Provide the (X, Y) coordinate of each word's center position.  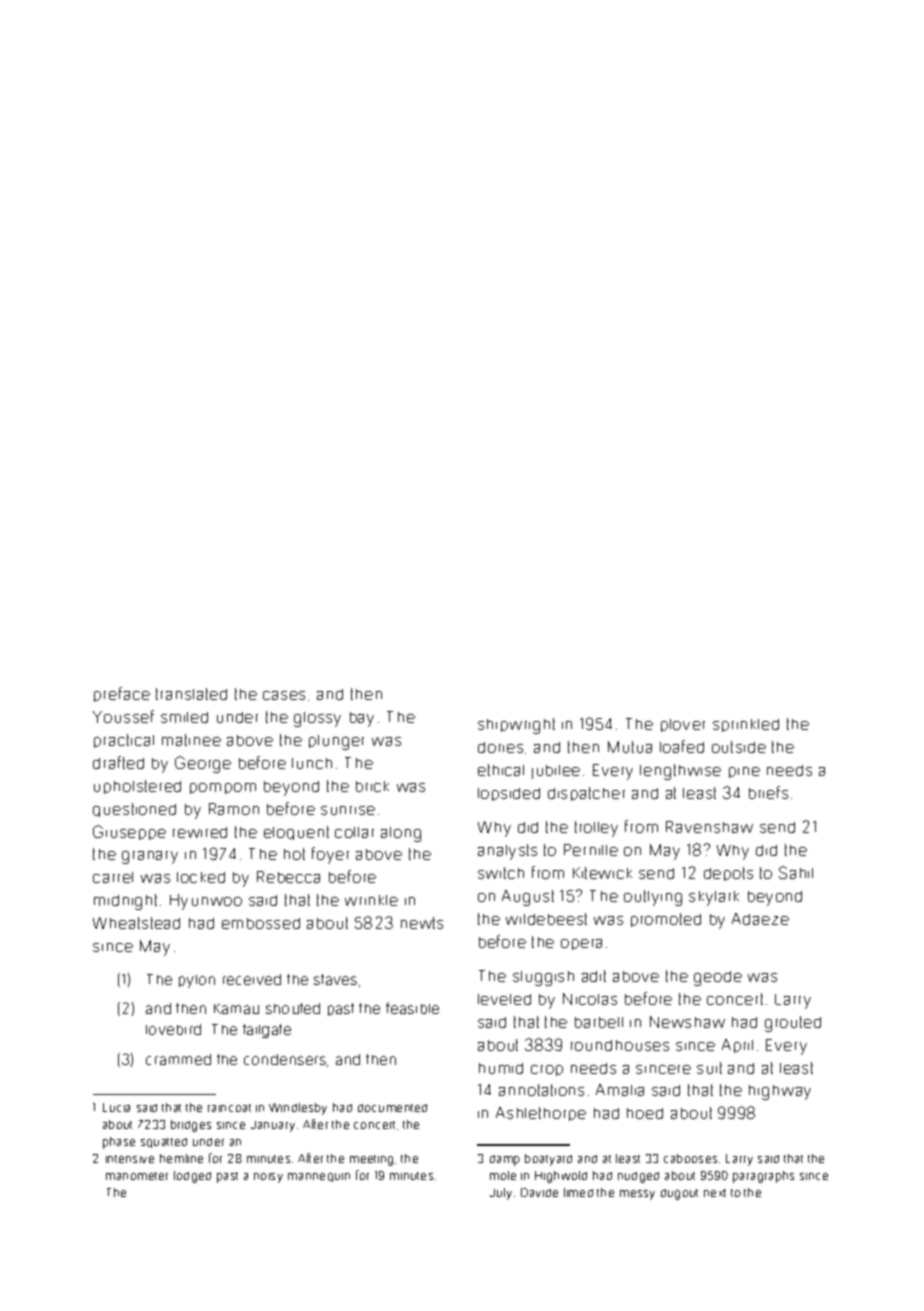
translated (191, 694)
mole (503, 1175)
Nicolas (590, 999)
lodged (192, 1177)
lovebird (173, 1029)
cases (284, 695)
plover (683, 725)
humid (501, 1068)
